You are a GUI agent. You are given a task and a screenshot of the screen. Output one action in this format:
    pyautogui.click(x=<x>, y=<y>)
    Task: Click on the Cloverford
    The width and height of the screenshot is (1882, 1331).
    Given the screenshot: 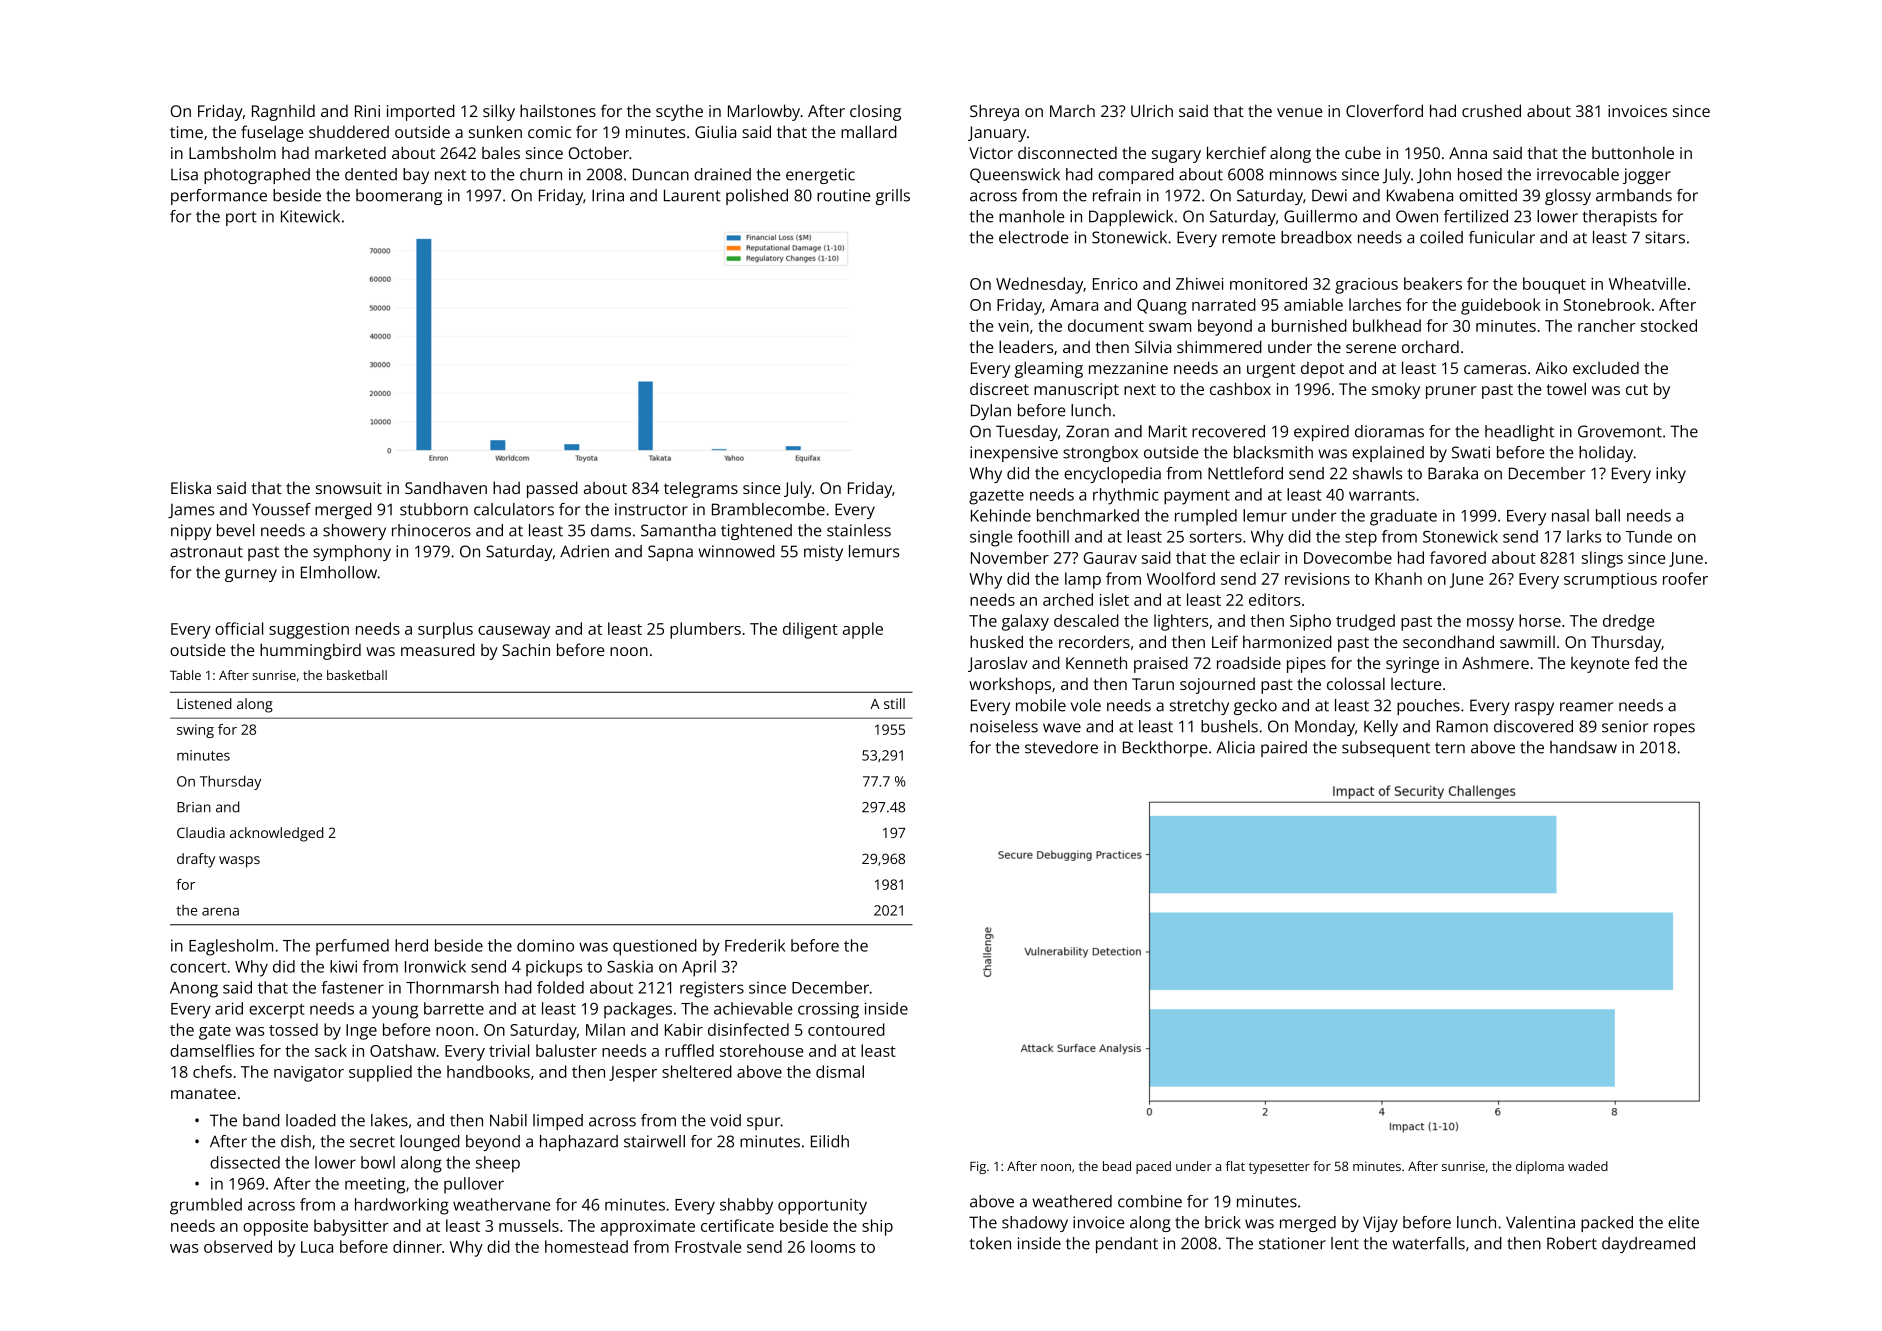 What is the action you would take?
    pyautogui.click(x=1384, y=110)
